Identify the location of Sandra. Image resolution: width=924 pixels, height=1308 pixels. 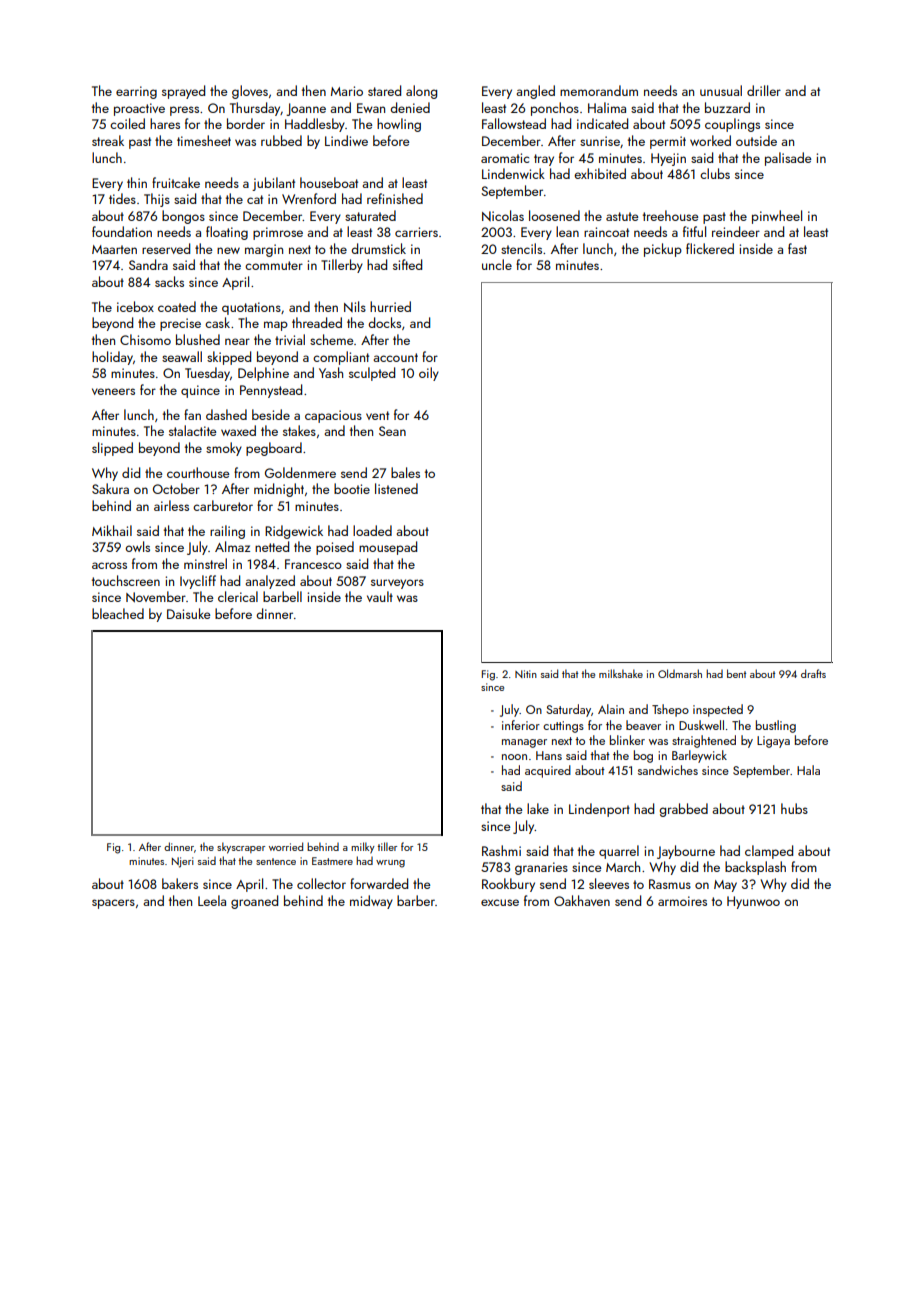
(148, 264).
